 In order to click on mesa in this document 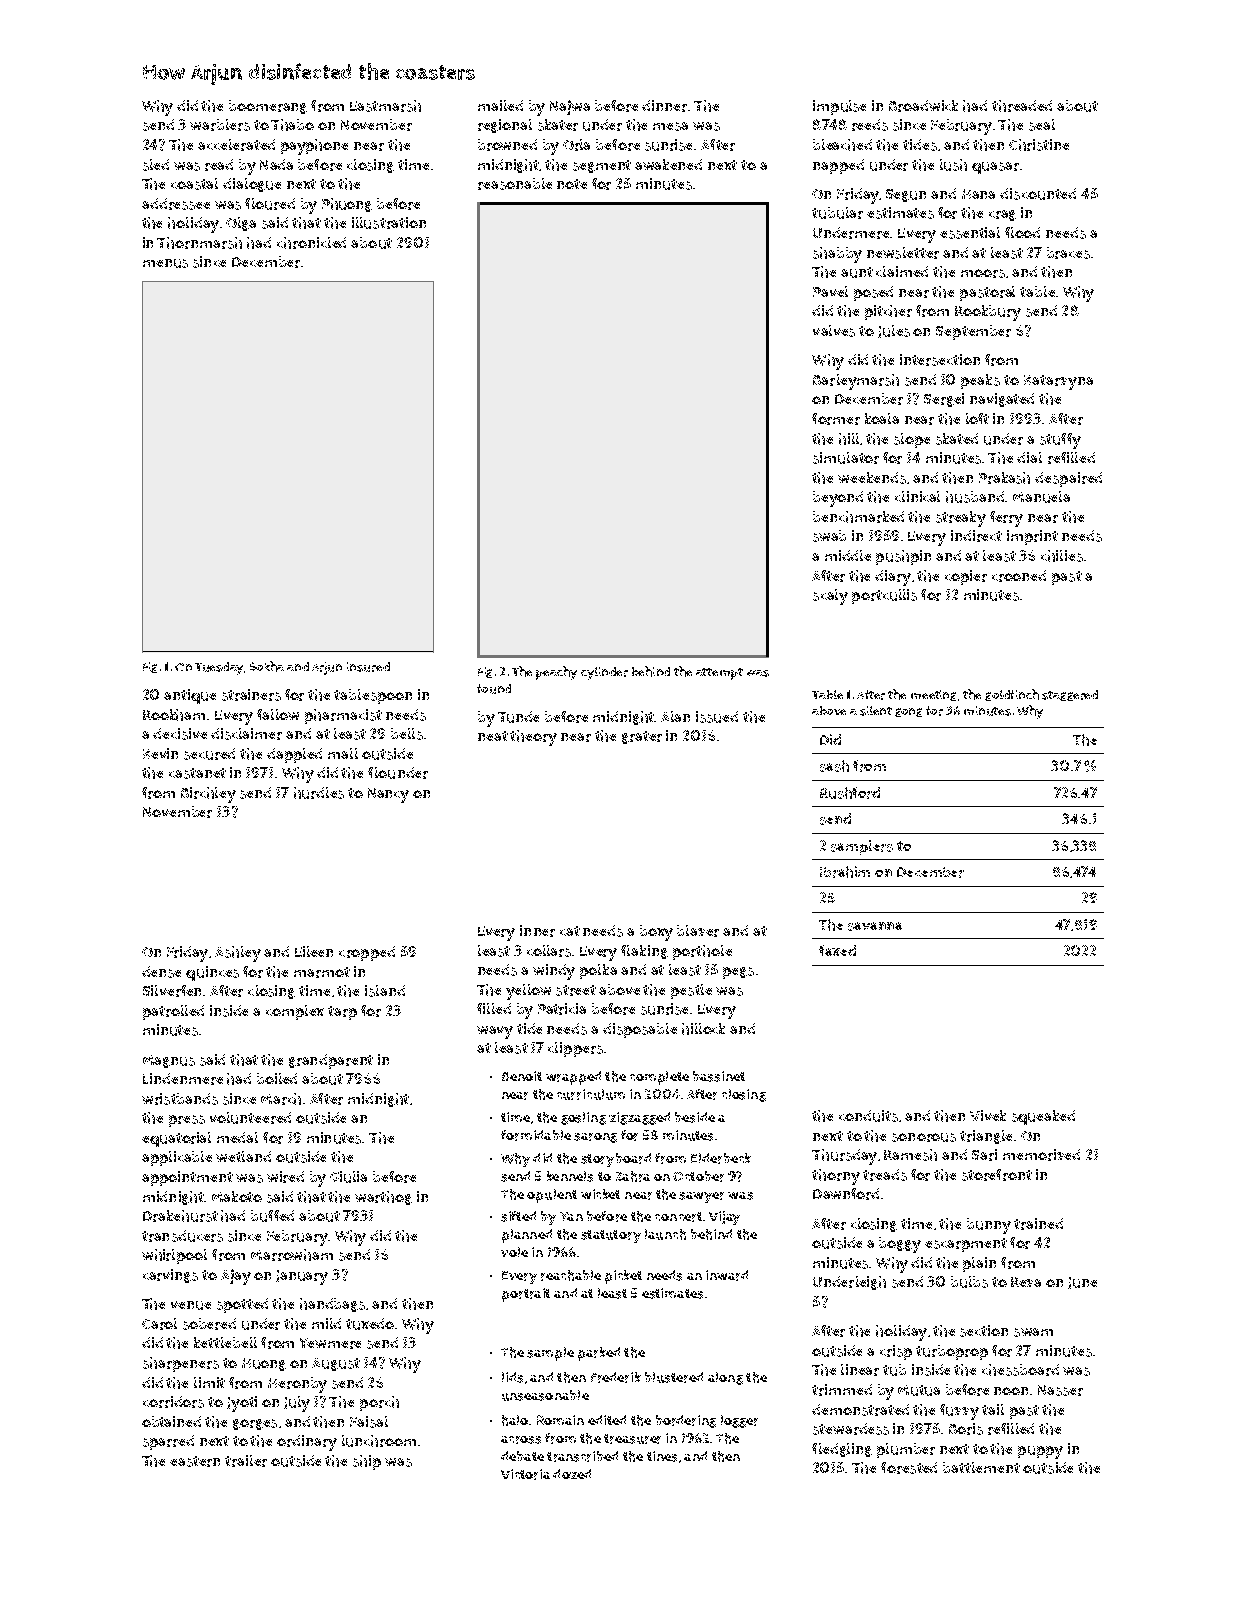, I will do `click(670, 126)`.
